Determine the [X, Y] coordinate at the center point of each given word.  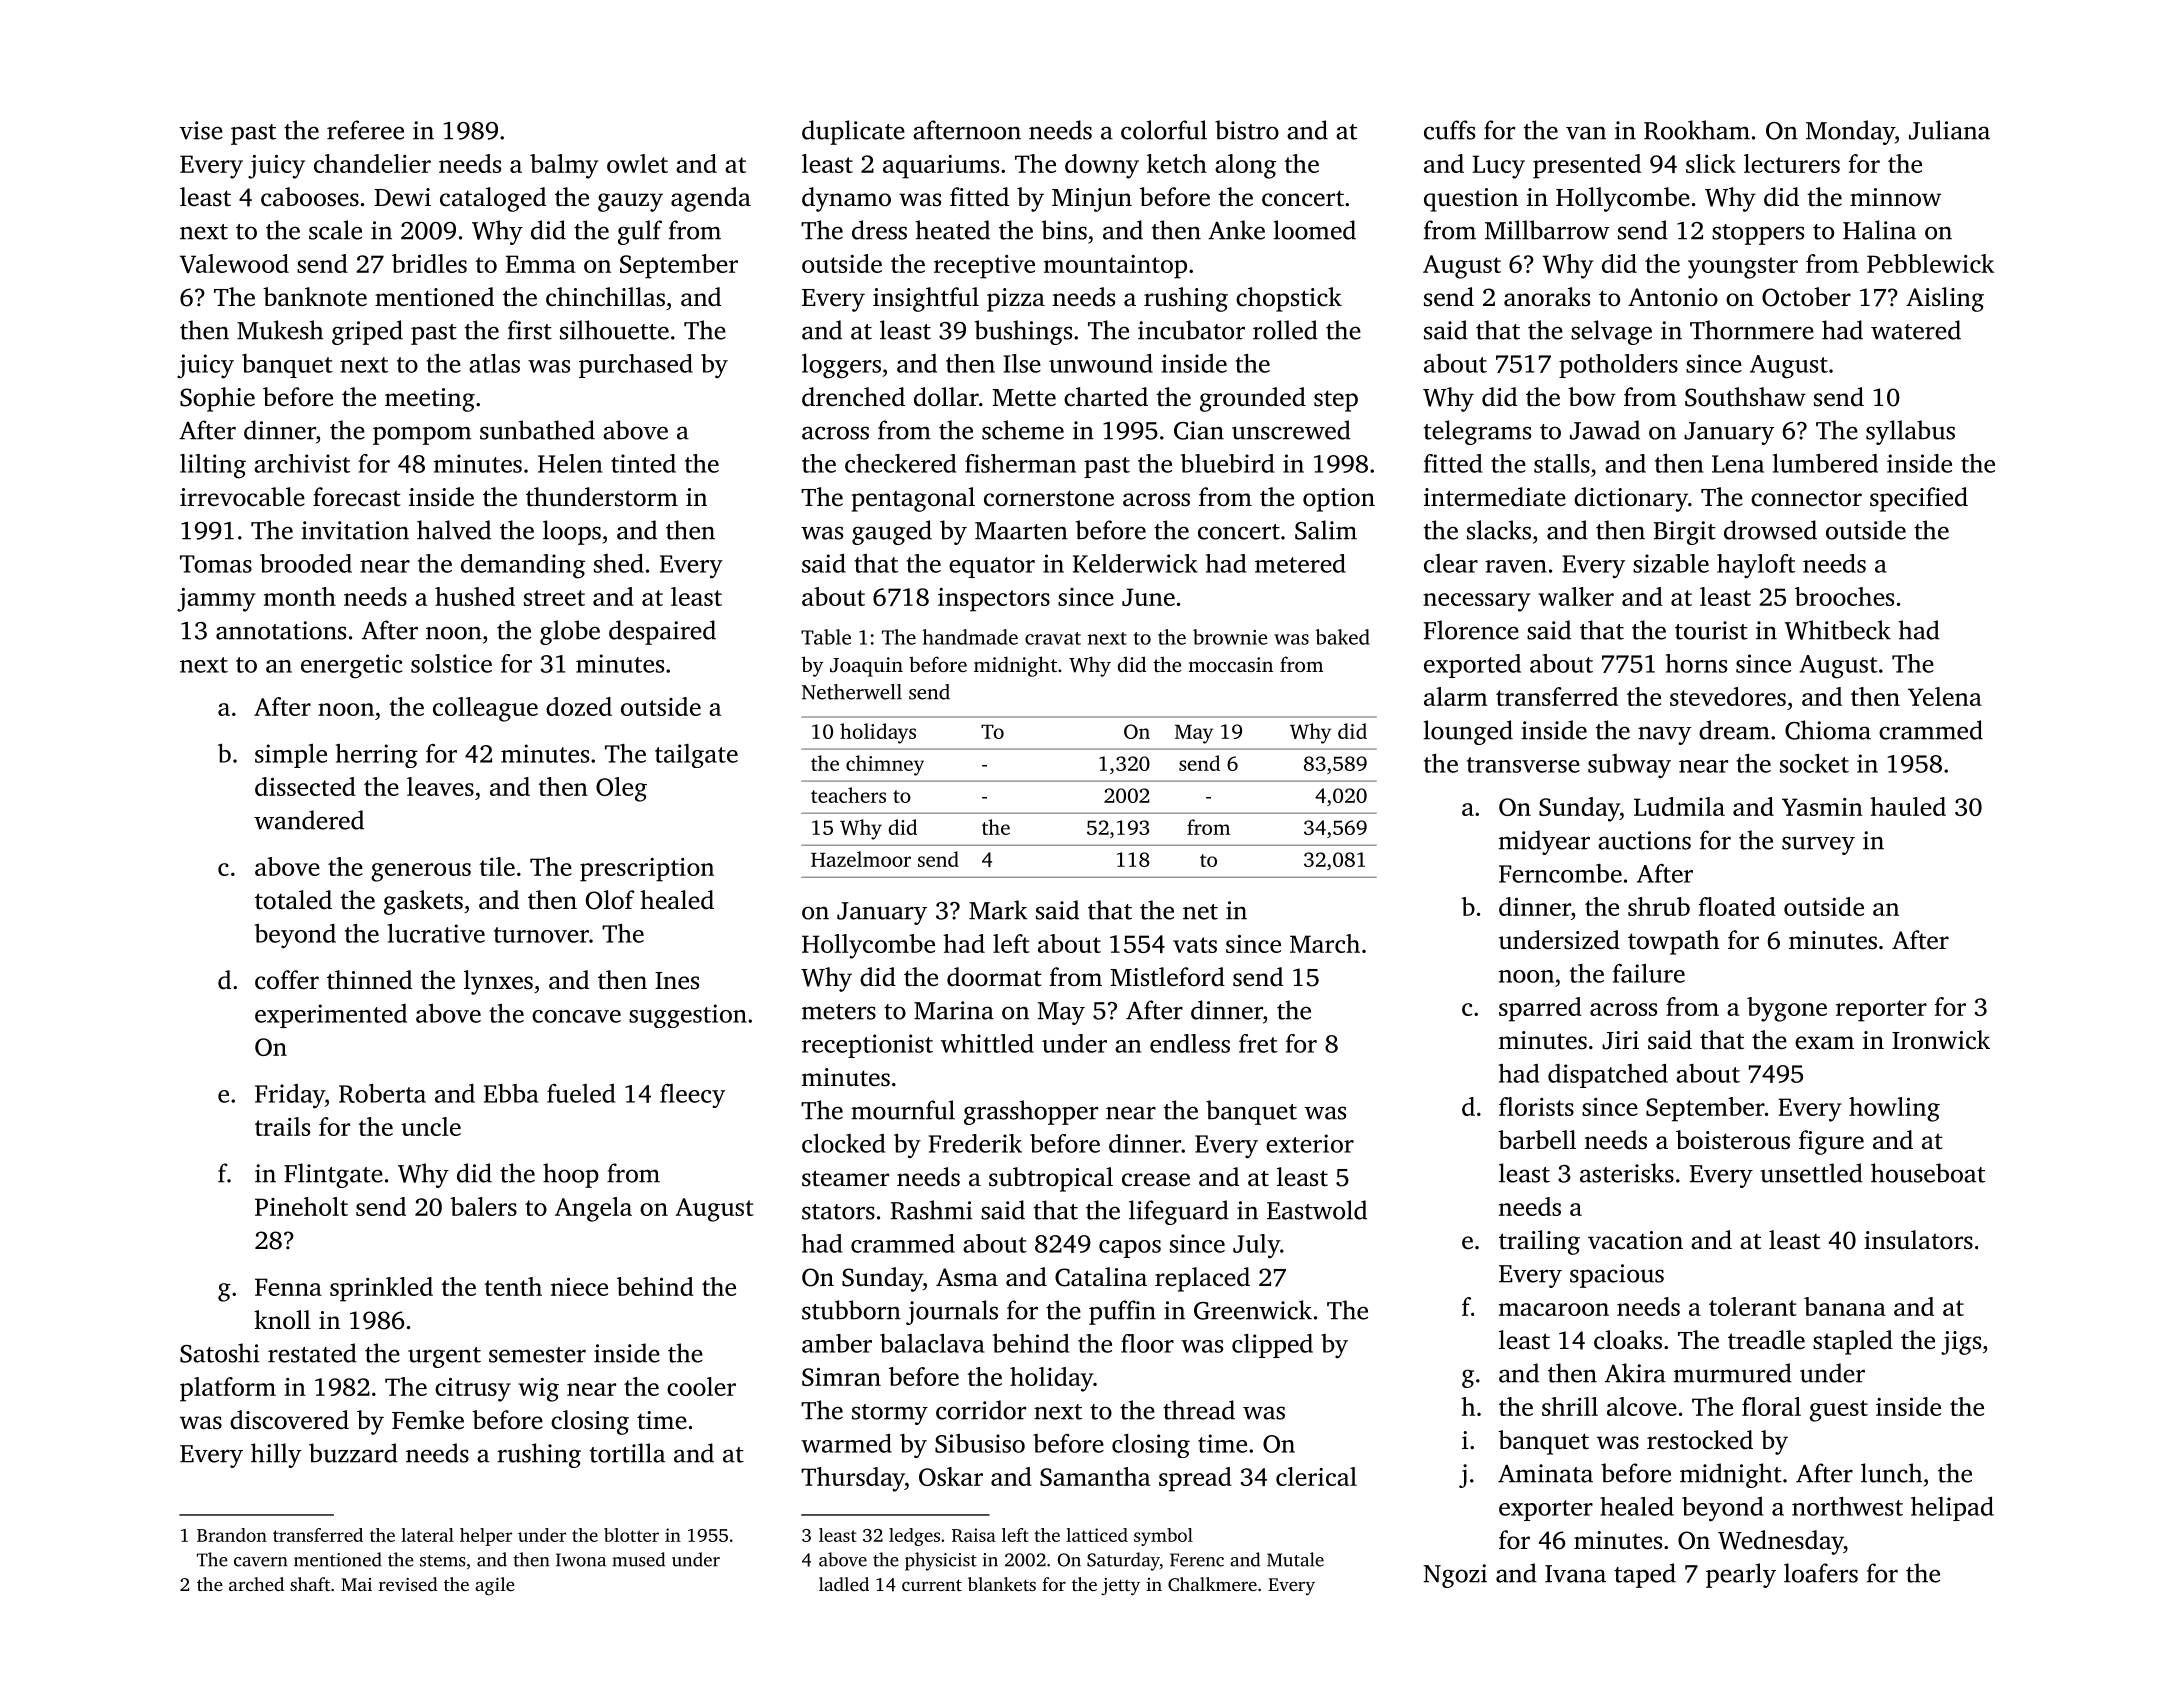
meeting [430, 400]
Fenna [288, 1287]
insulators [1918, 1240]
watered [1916, 330]
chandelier [372, 163]
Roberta [382, 1093]
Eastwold [1317, 1210]
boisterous [1733, 1140]
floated [1737, 906]
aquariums [941, 167]
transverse [1523, 765]
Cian [1199, 430]
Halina [1879, 230]
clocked [843, 1143]
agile [495, 1586]
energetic [351, 666]
